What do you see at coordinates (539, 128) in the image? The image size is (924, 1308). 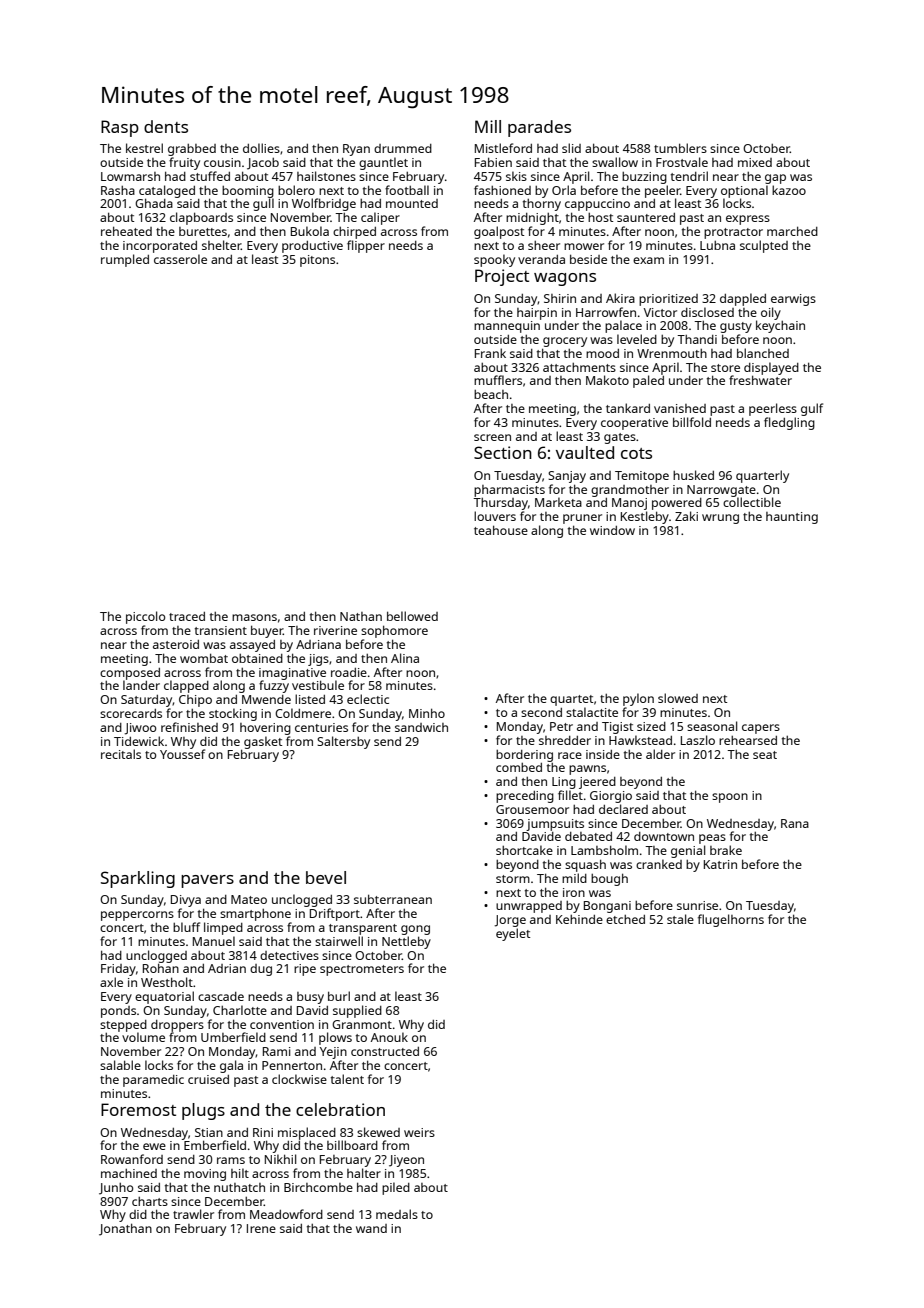 I see `parades` at bounding box center [539, 128].
